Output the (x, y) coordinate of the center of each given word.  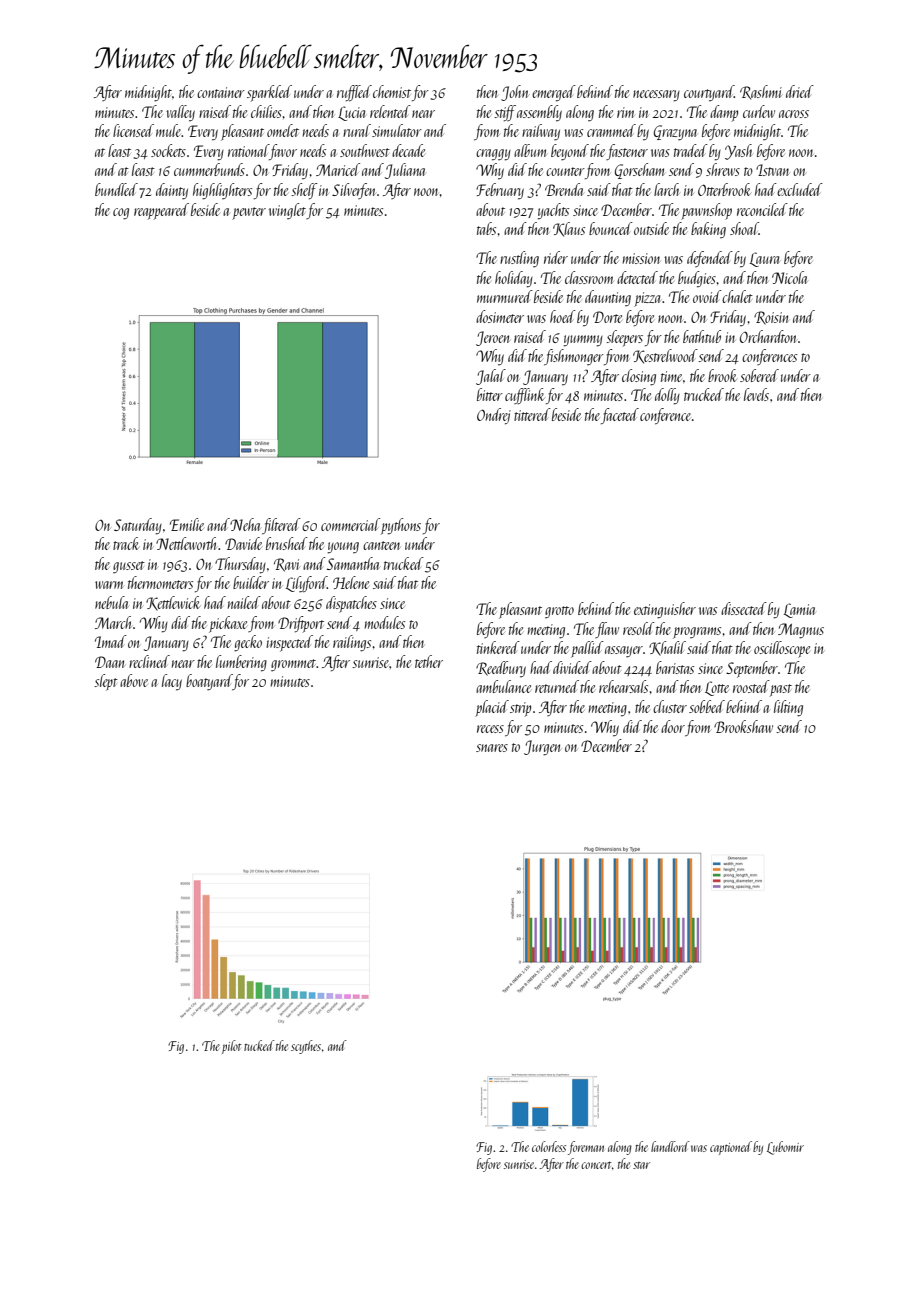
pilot (232, 1047)
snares (492, 748)
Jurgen (542, 748)
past (781, 690)
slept (106, 682)
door (673, 726)
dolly (667, 396)
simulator (397, 130)
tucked (259, 1045)
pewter (249, 213)
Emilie (187, 524)
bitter (490, 394)
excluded (800, 189)
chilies (266, 111)
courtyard (709, 93)
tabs (486, 228)
